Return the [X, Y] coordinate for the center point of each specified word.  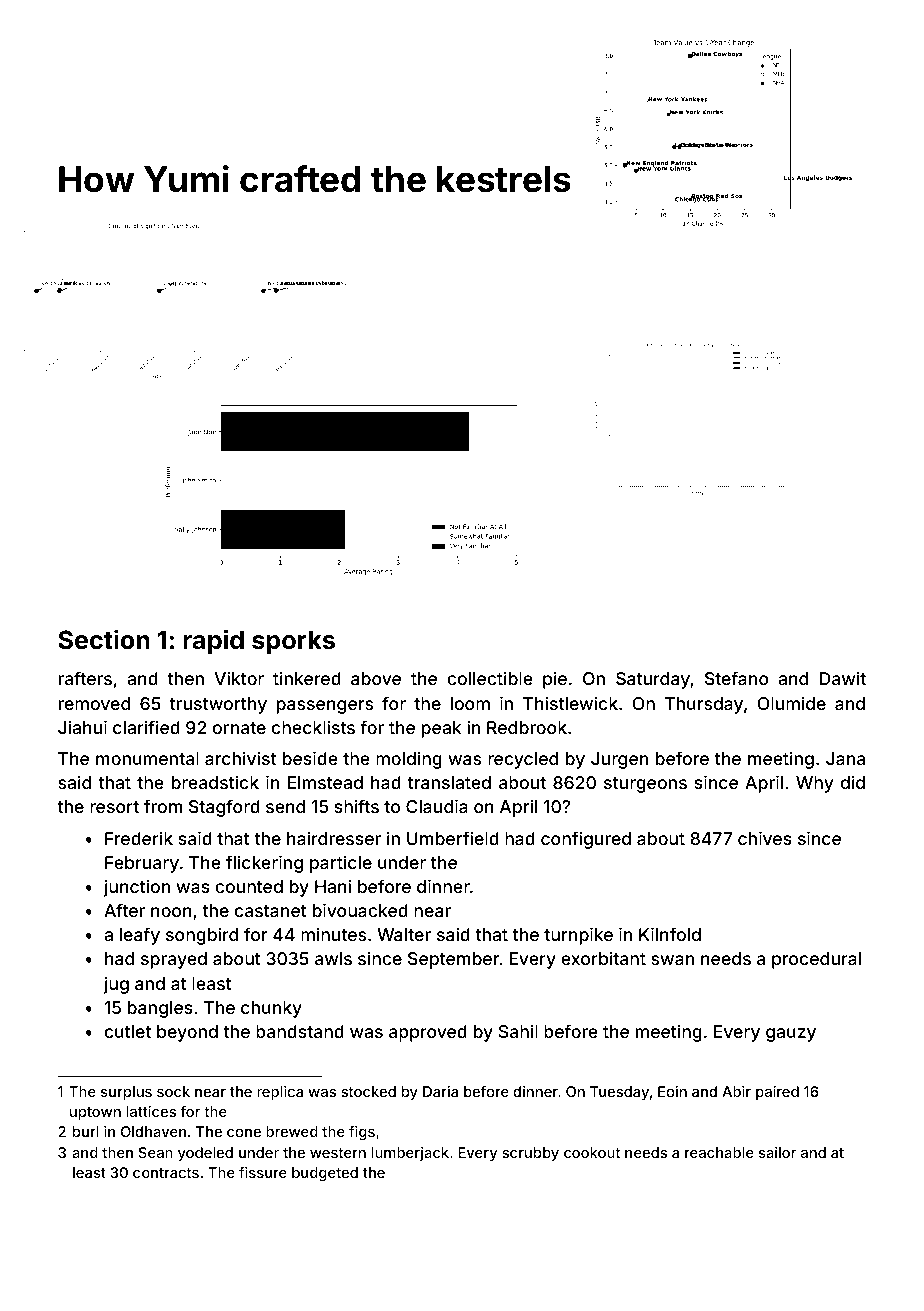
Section [104, 639]
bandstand [300, 1031]
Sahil [518, 1031]
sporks [293, 642]
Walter [404, 934]
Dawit [843, 678]
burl [86, 1131]
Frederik [139, 838]
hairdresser [334, 838]
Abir [736, 1091]
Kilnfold [670, 934]
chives [765, 838]
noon [171, 912]
